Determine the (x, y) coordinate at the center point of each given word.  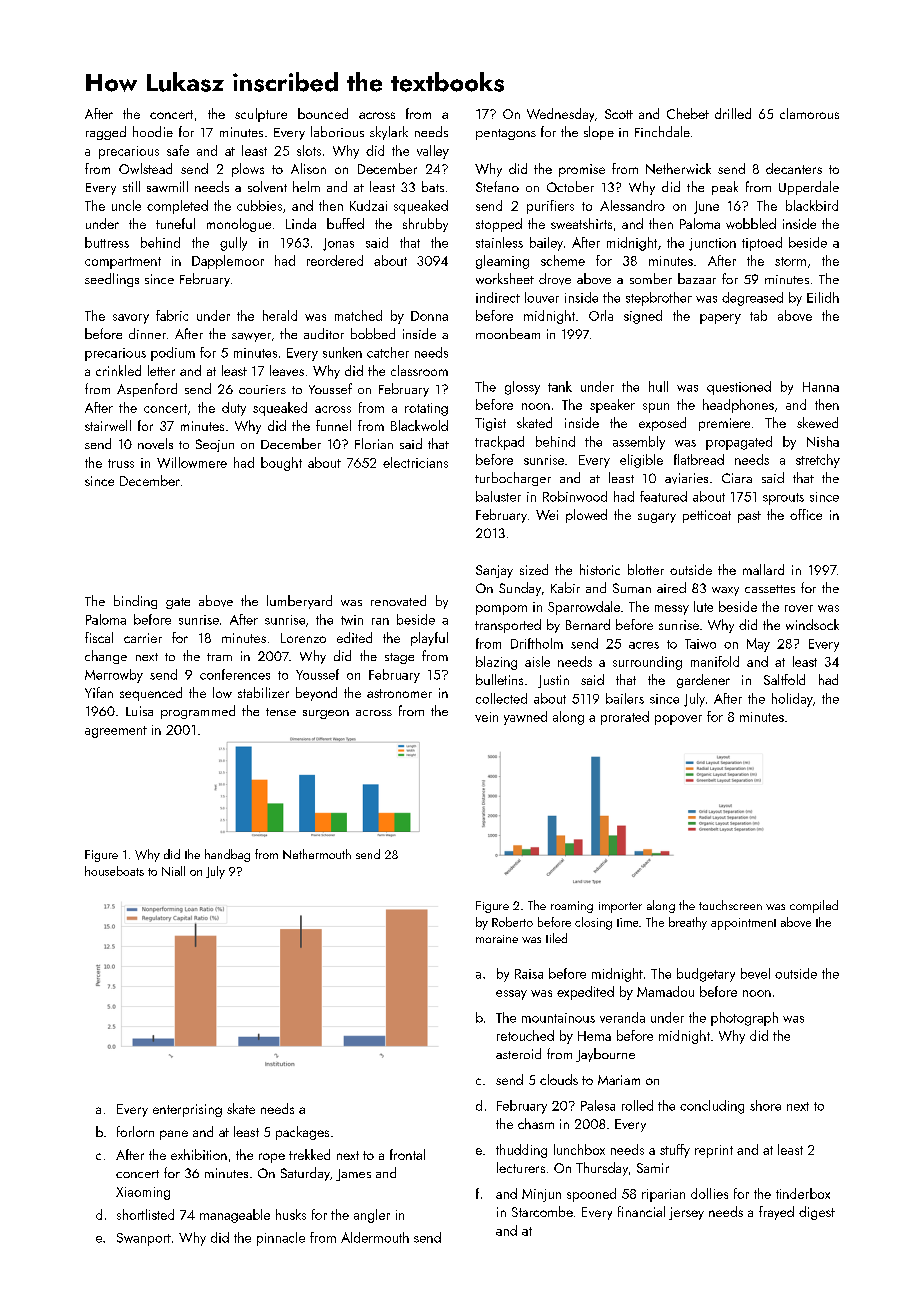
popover (678, 720)
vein (486, 717)
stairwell (108, 425)
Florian (374, 443)
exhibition (199, 1154)
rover (799, 608)
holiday (792, 700)
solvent (267, 186)
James (353, 1175)
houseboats (114, 871)
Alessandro (632, 205)
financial (641, 1211)
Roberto (512, 922)
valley (433, 152)
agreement (116, 732)
